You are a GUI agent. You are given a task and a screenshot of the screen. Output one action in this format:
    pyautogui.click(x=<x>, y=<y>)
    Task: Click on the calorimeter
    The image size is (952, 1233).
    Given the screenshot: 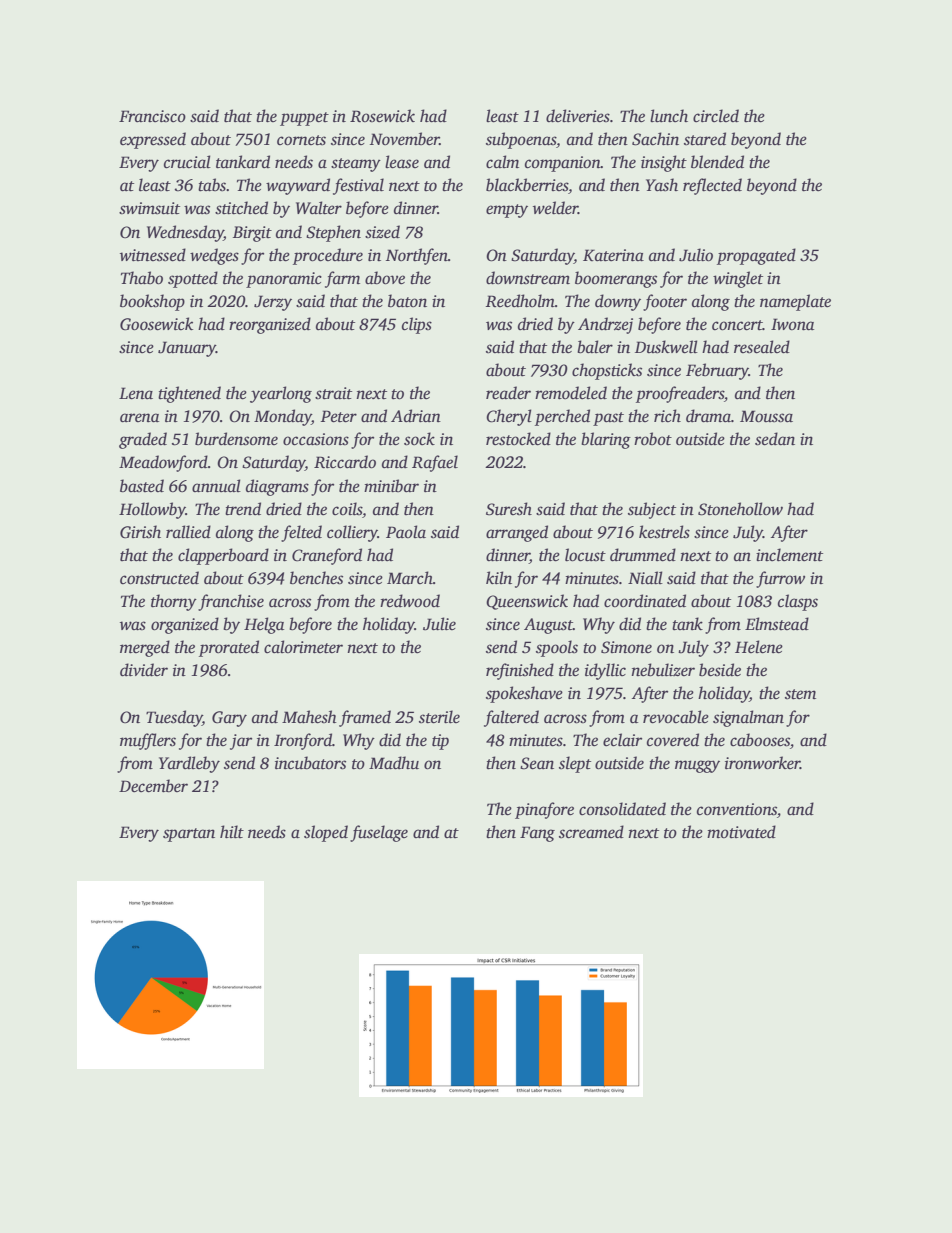 What is the action you would take?
    pyautogui.click(x=303, y=647)
